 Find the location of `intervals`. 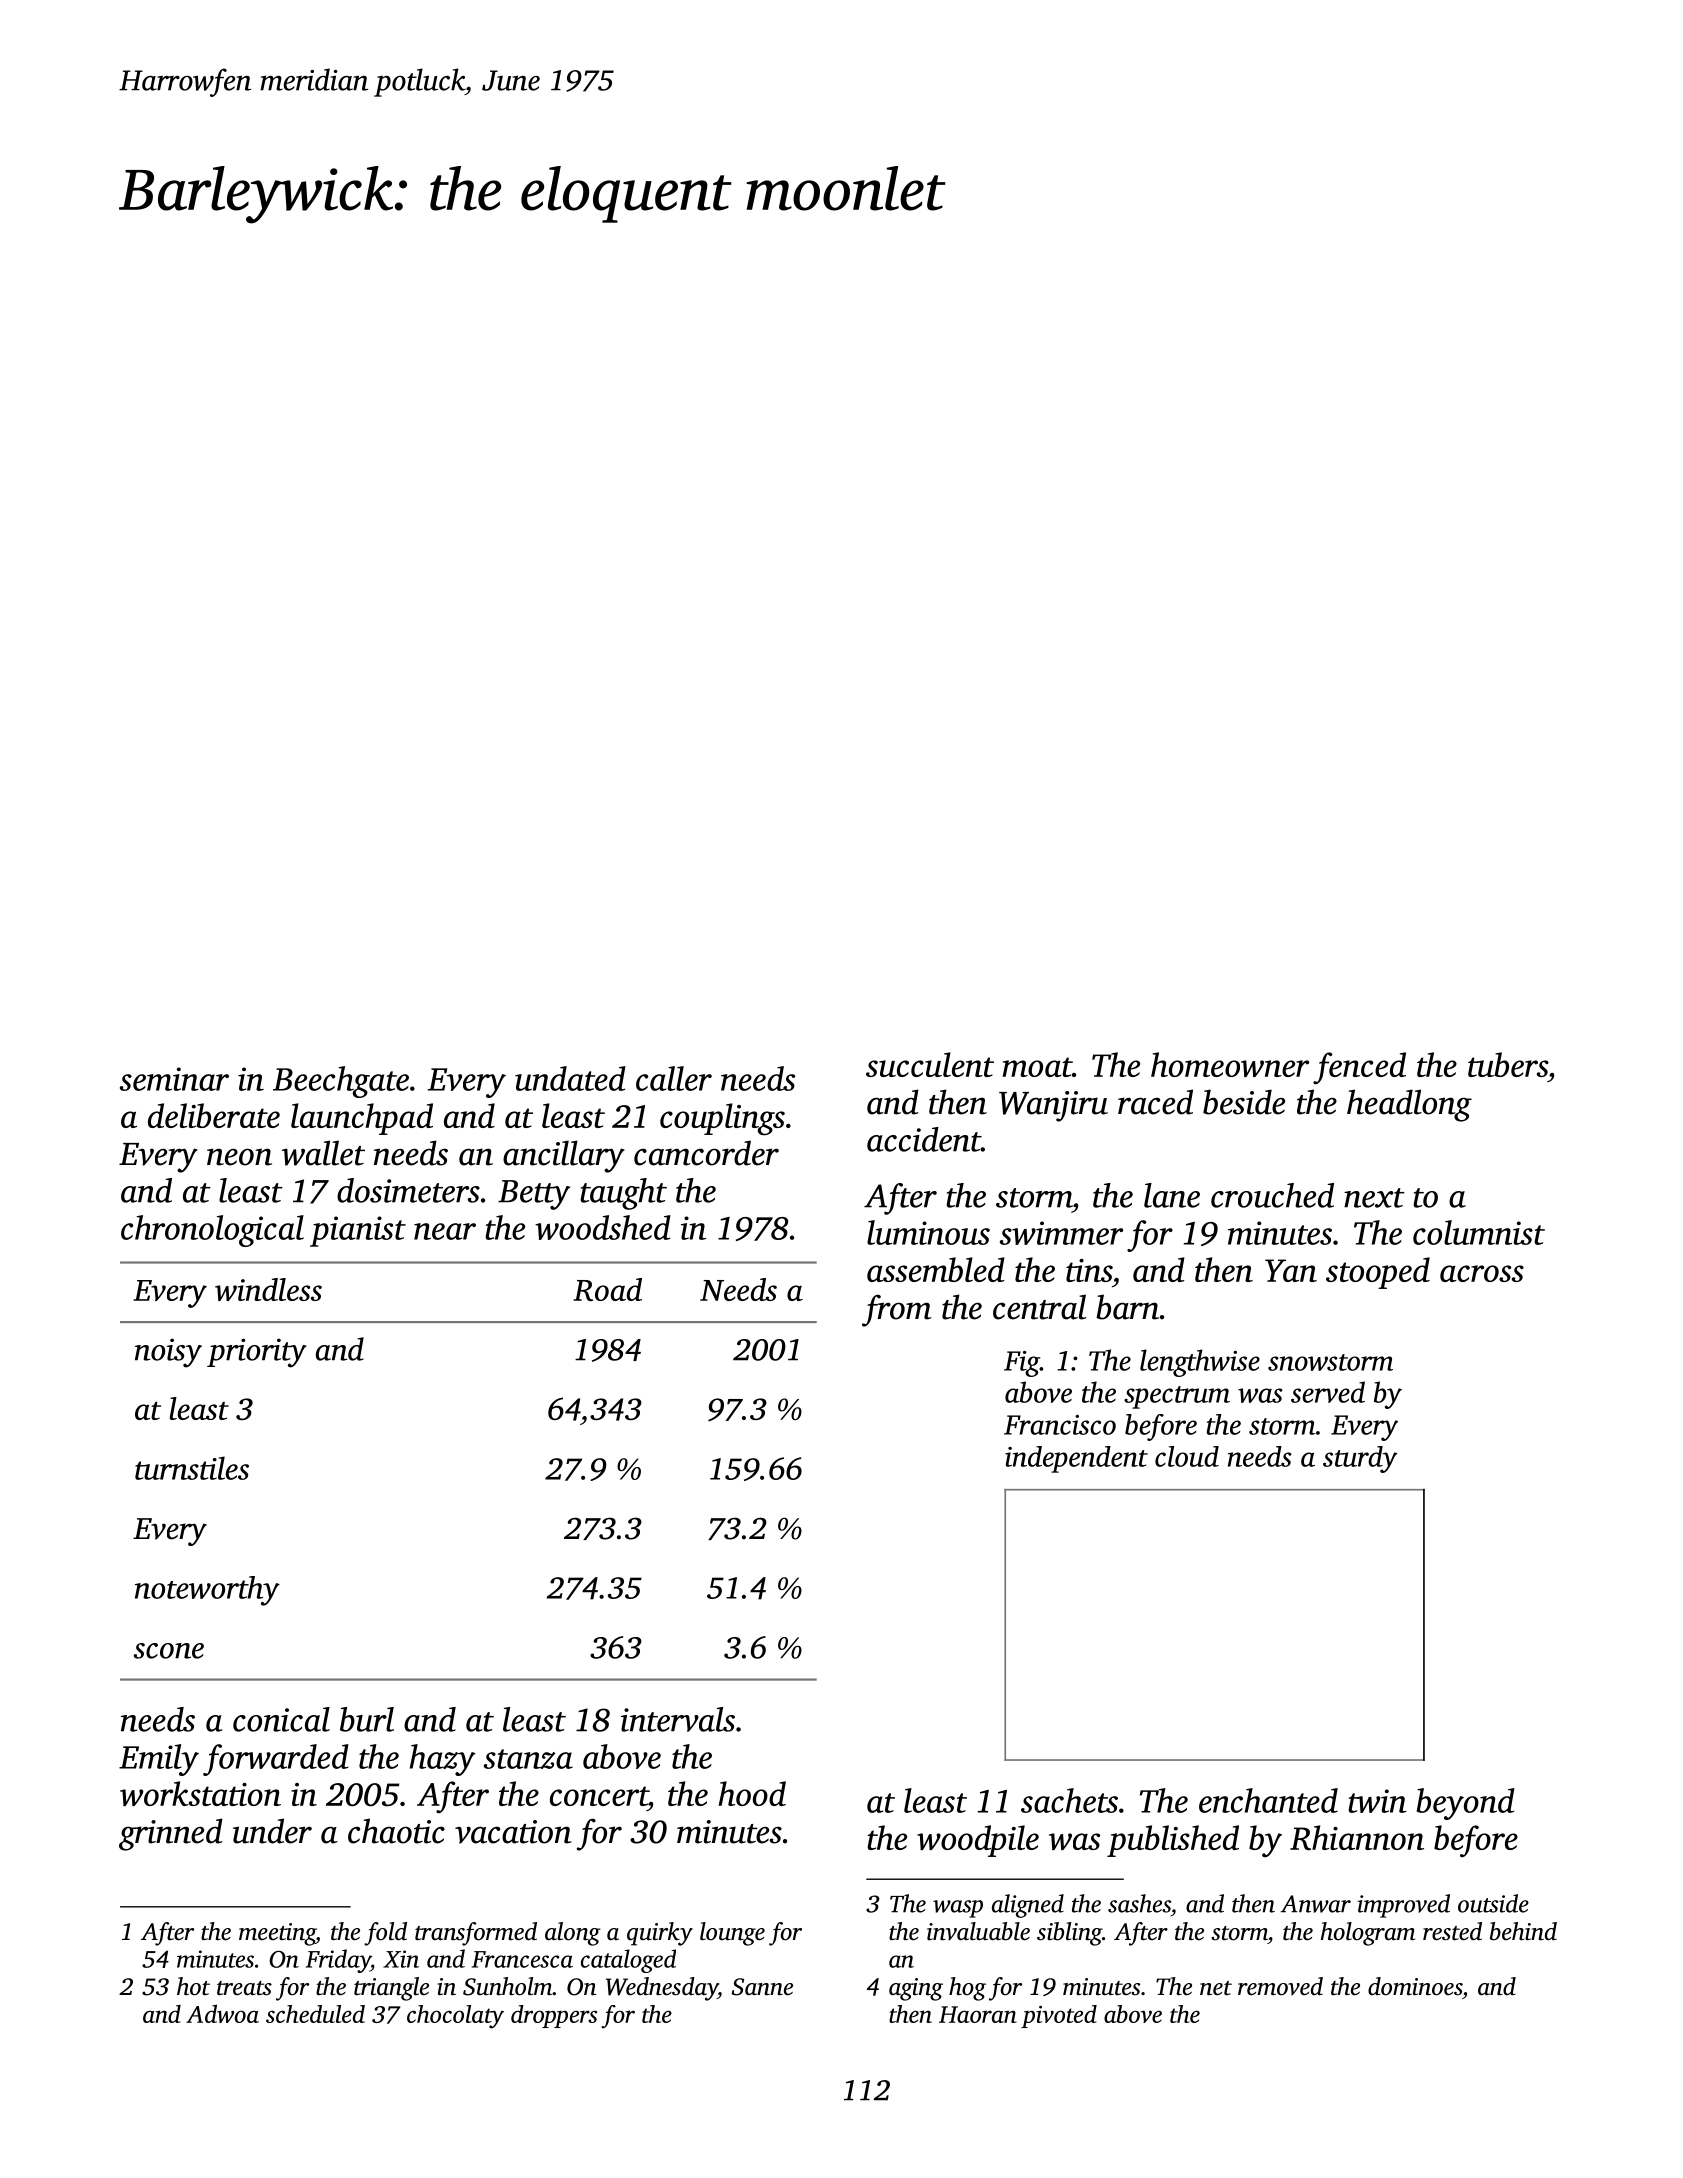

intervals is located at coordinates (678, 1719).
